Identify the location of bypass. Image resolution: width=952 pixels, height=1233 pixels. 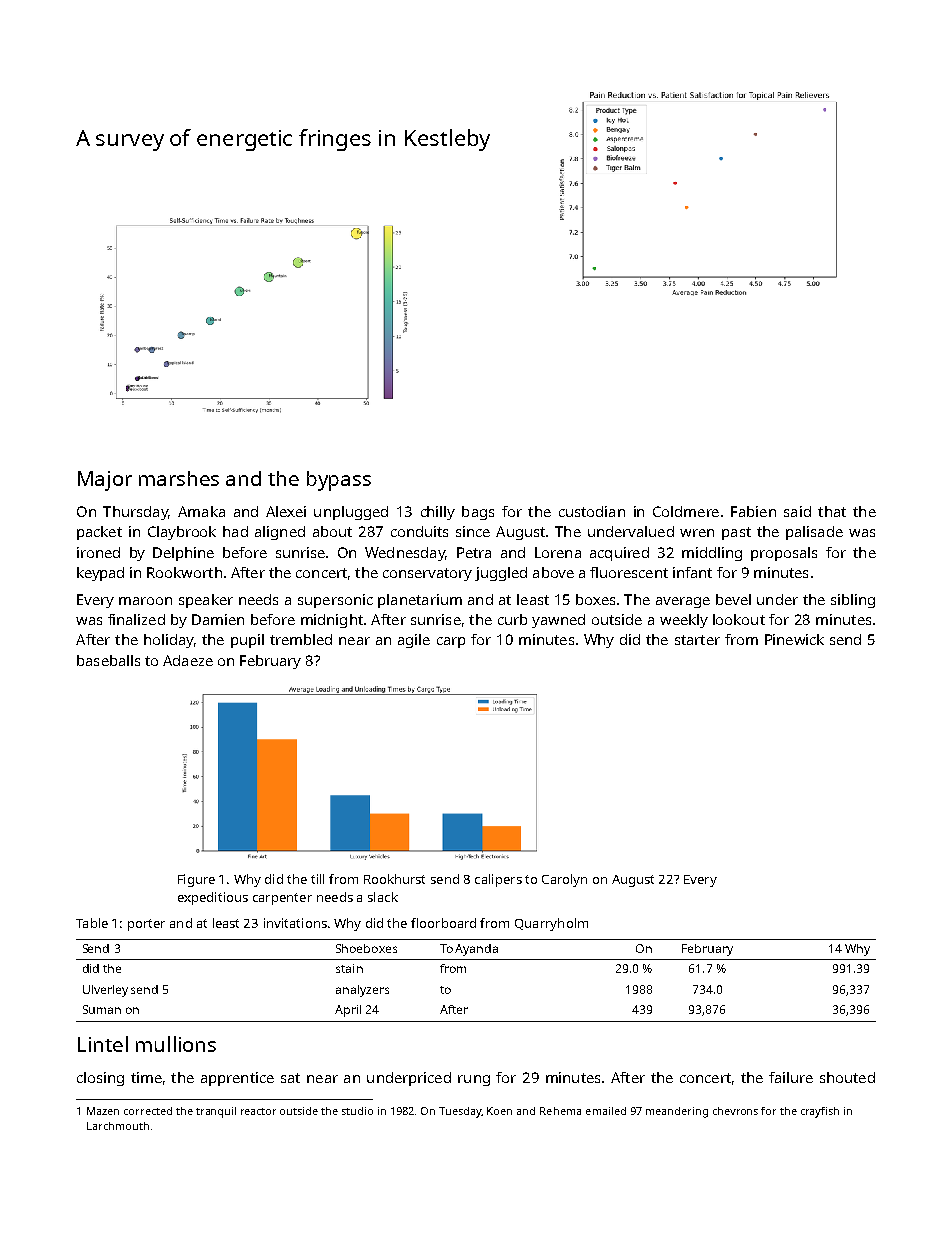
(339, 481).
